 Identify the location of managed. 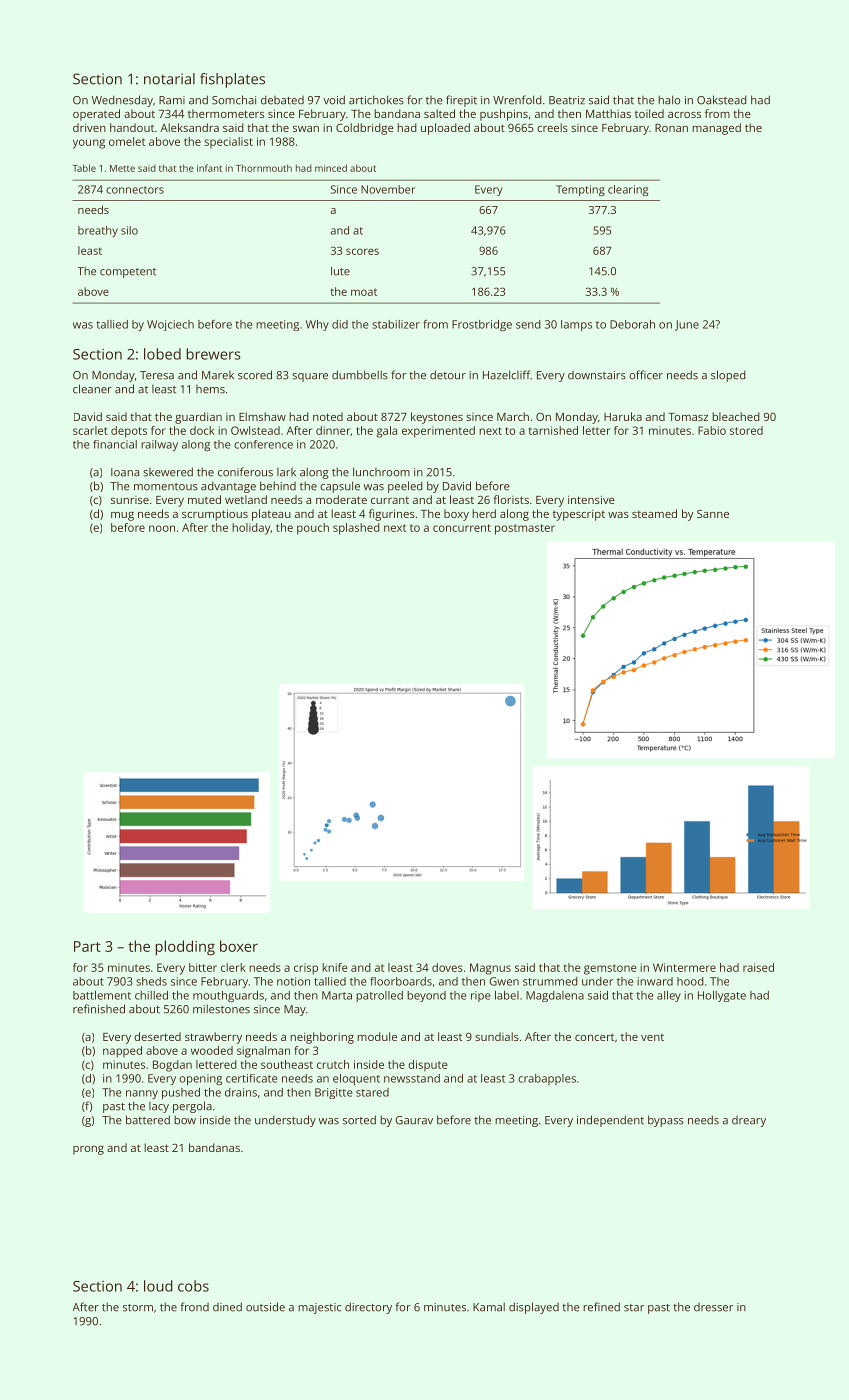
(716, 129).
